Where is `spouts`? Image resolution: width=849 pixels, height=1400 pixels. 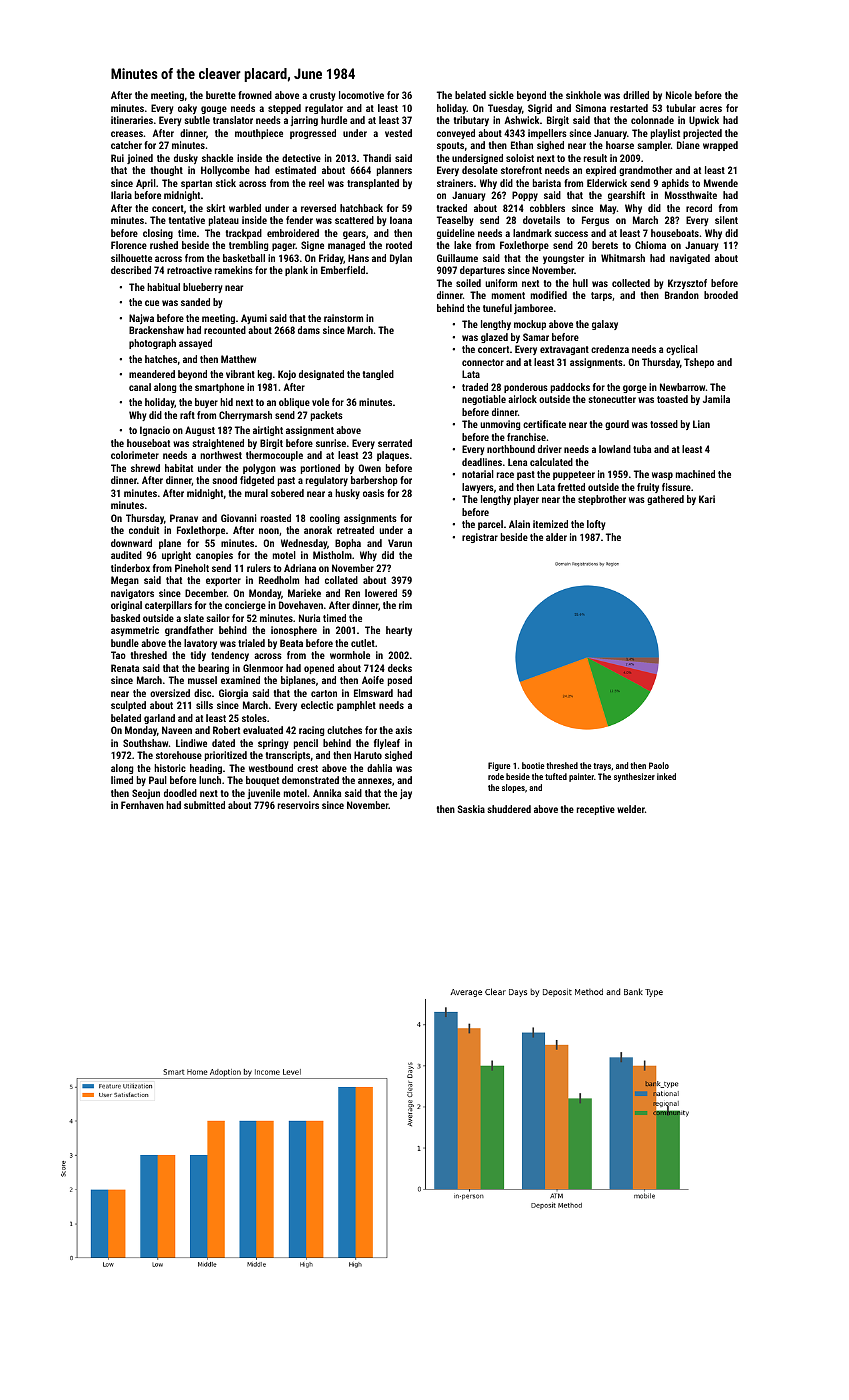
spouts is located at coordinates (450, 146).
